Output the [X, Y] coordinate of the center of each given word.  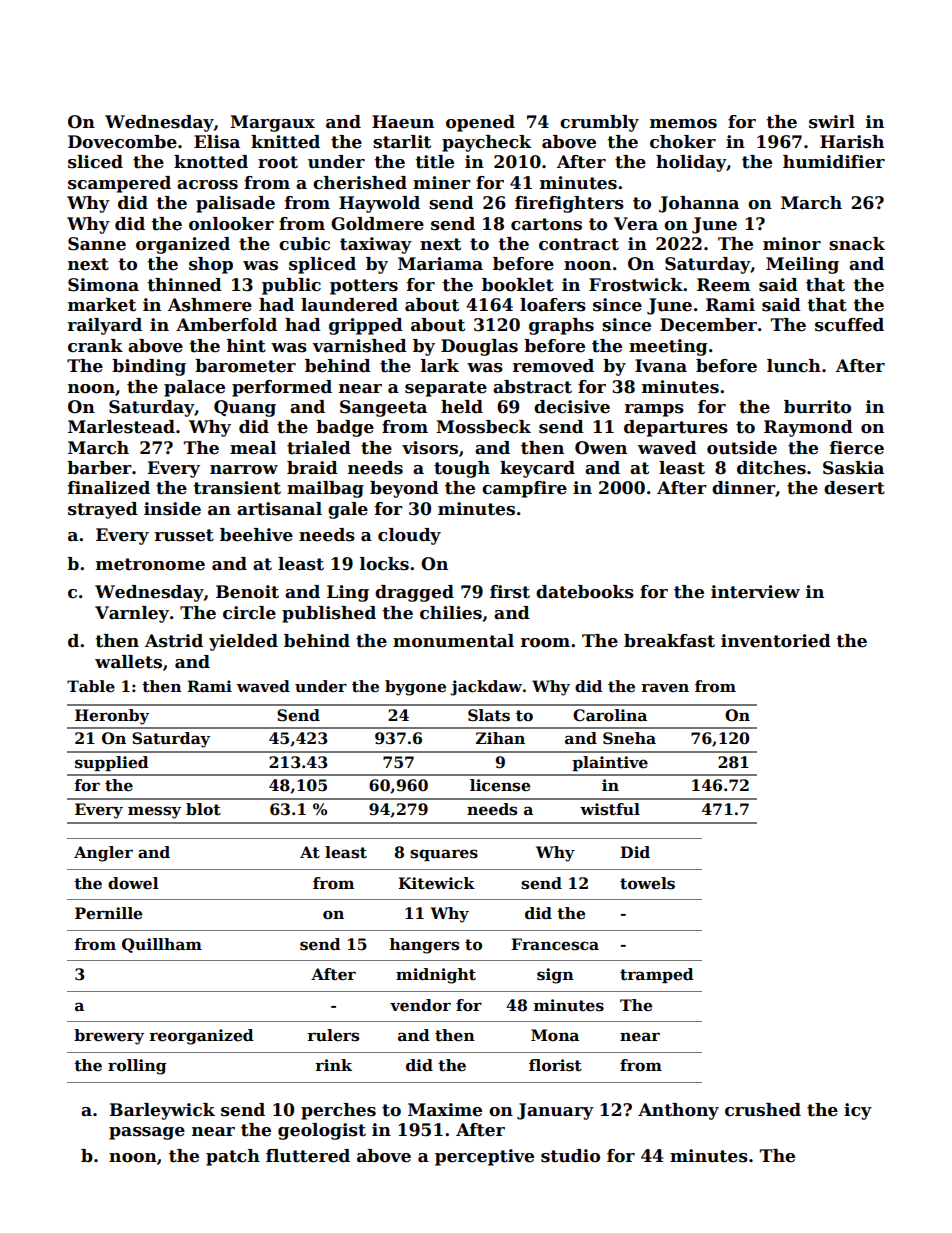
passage [147, 1133]
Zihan [500, 738]
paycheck [486, 143]
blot [203, 809]
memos [683, 124]
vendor [420, 1005]
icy [858, 1111]
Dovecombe [122, 142]
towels [647, 883]
